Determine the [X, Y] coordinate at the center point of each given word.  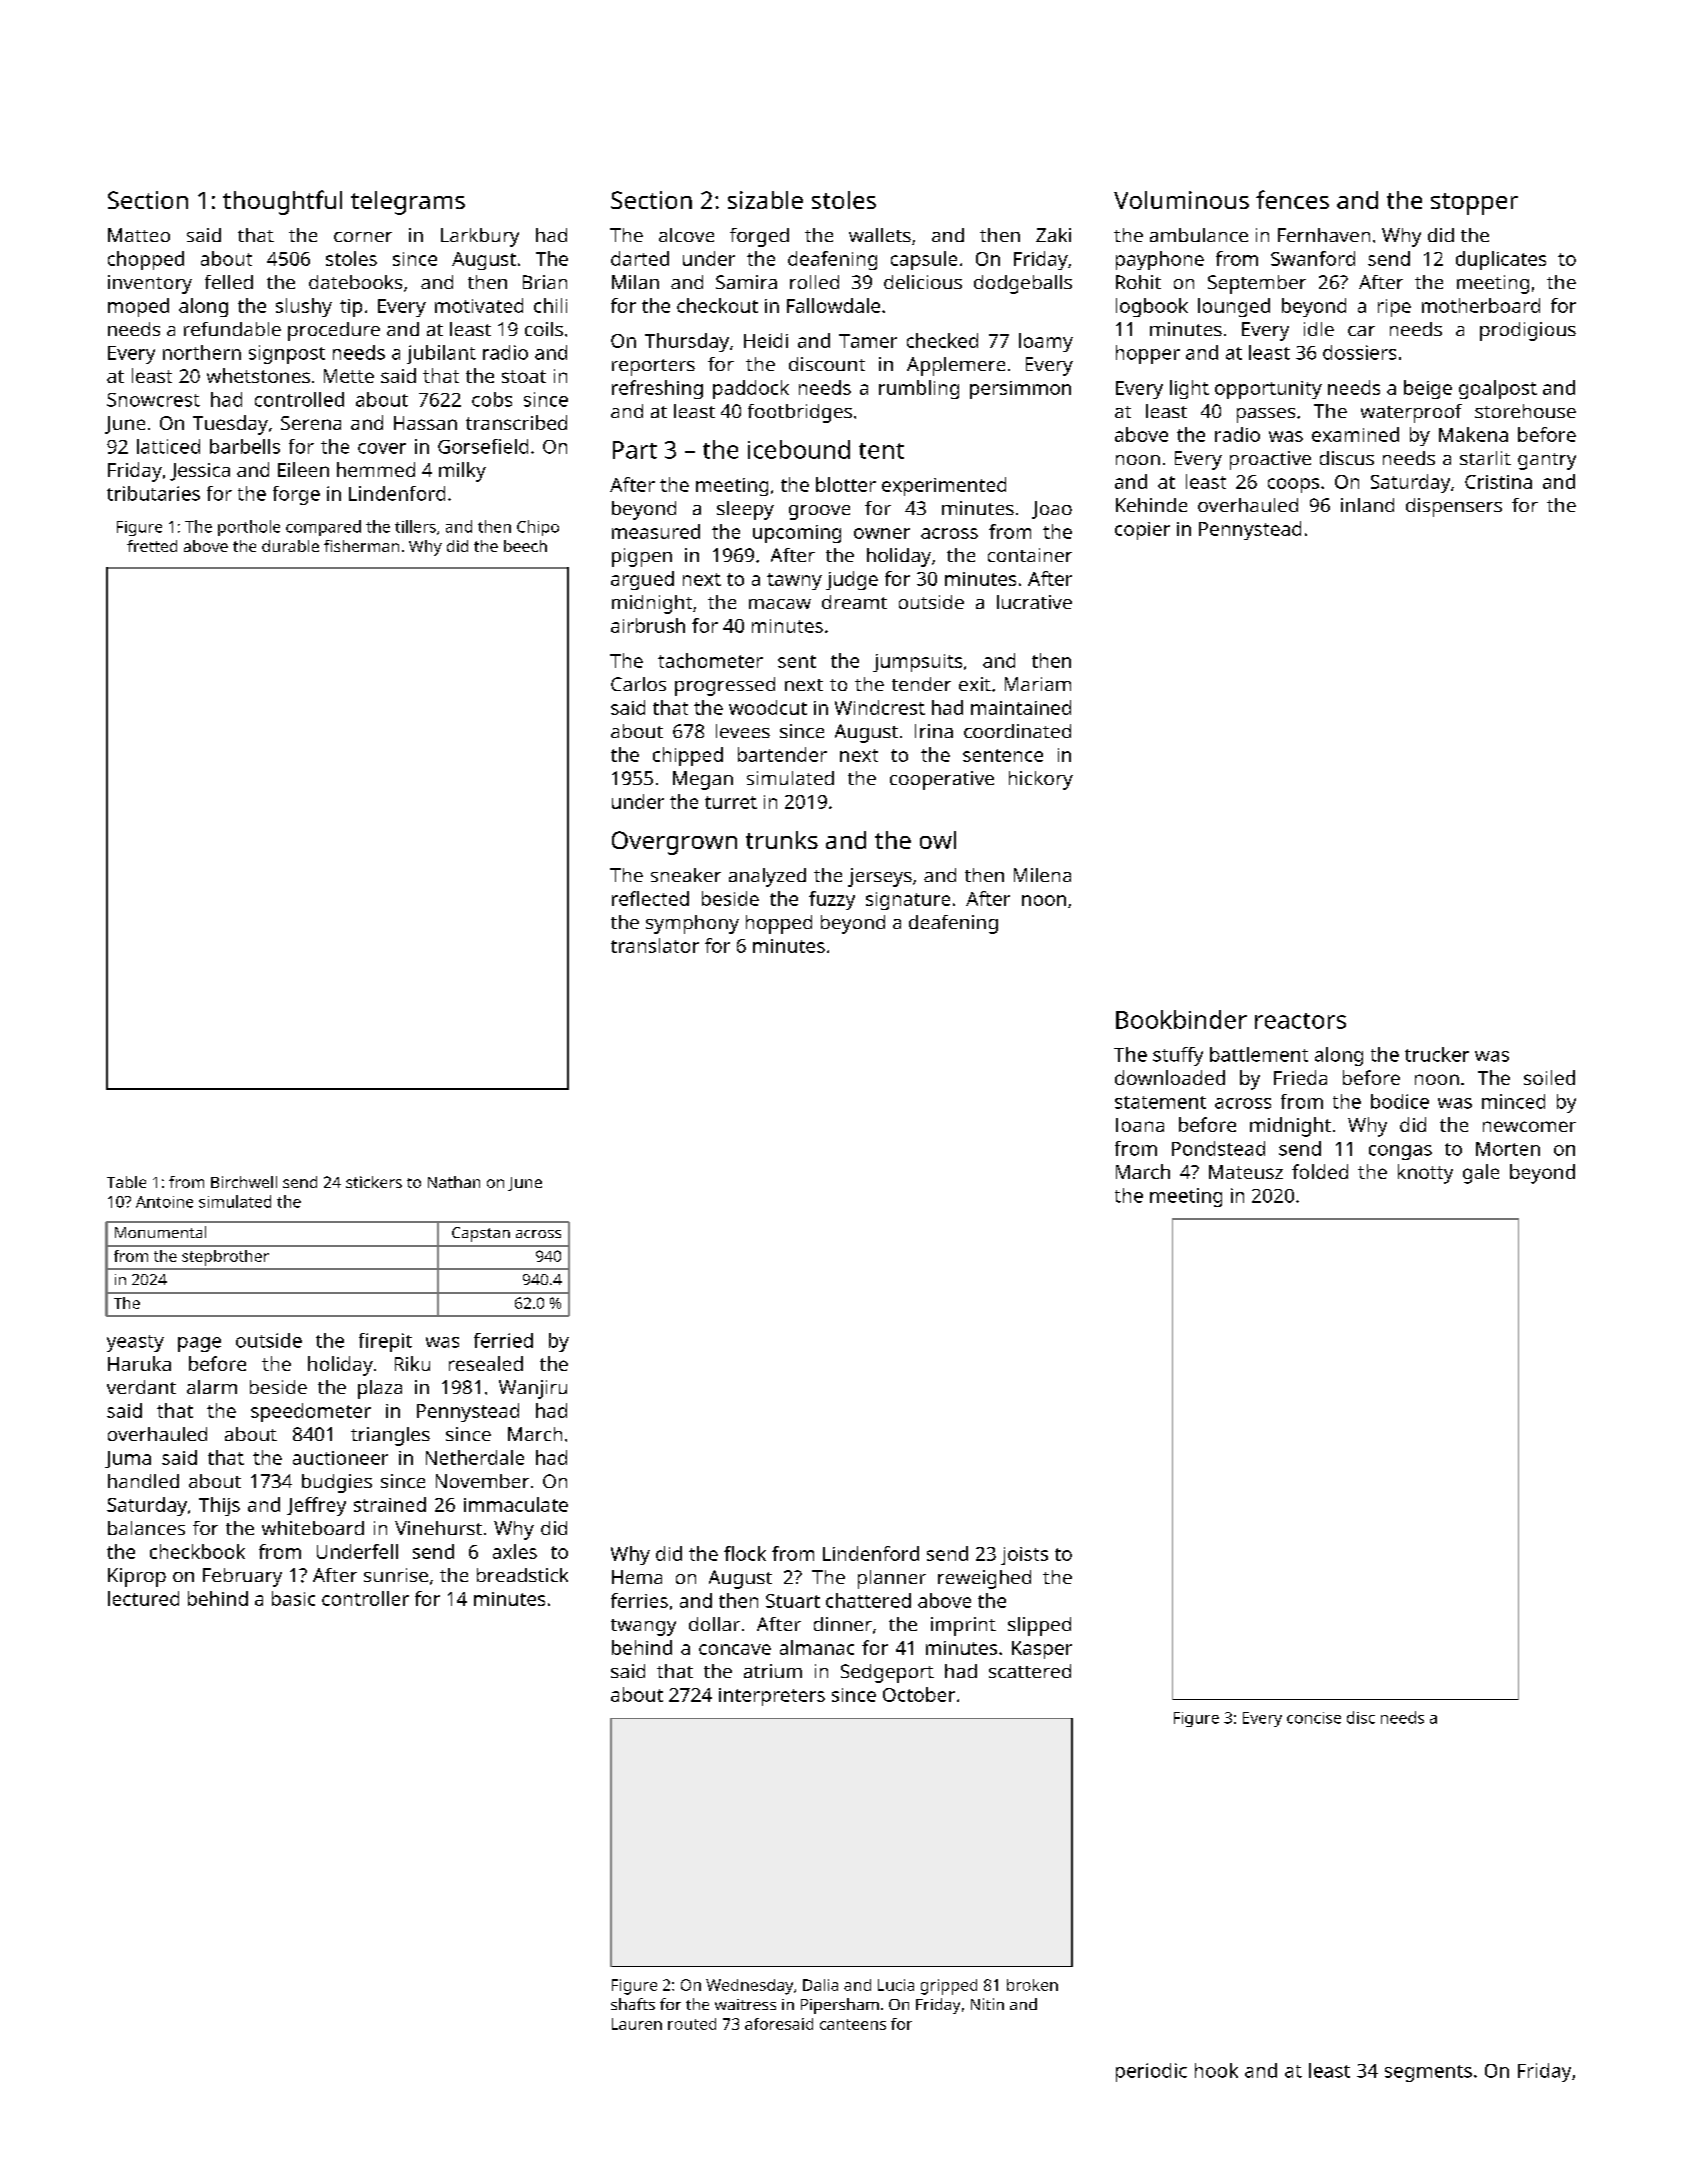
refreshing [657, 389]
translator [655, 945]
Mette [349, 376]
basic [293, 1598]
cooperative [942, 780]
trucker [1437, 1054]
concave [735, 1649]
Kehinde [1151, 505]
